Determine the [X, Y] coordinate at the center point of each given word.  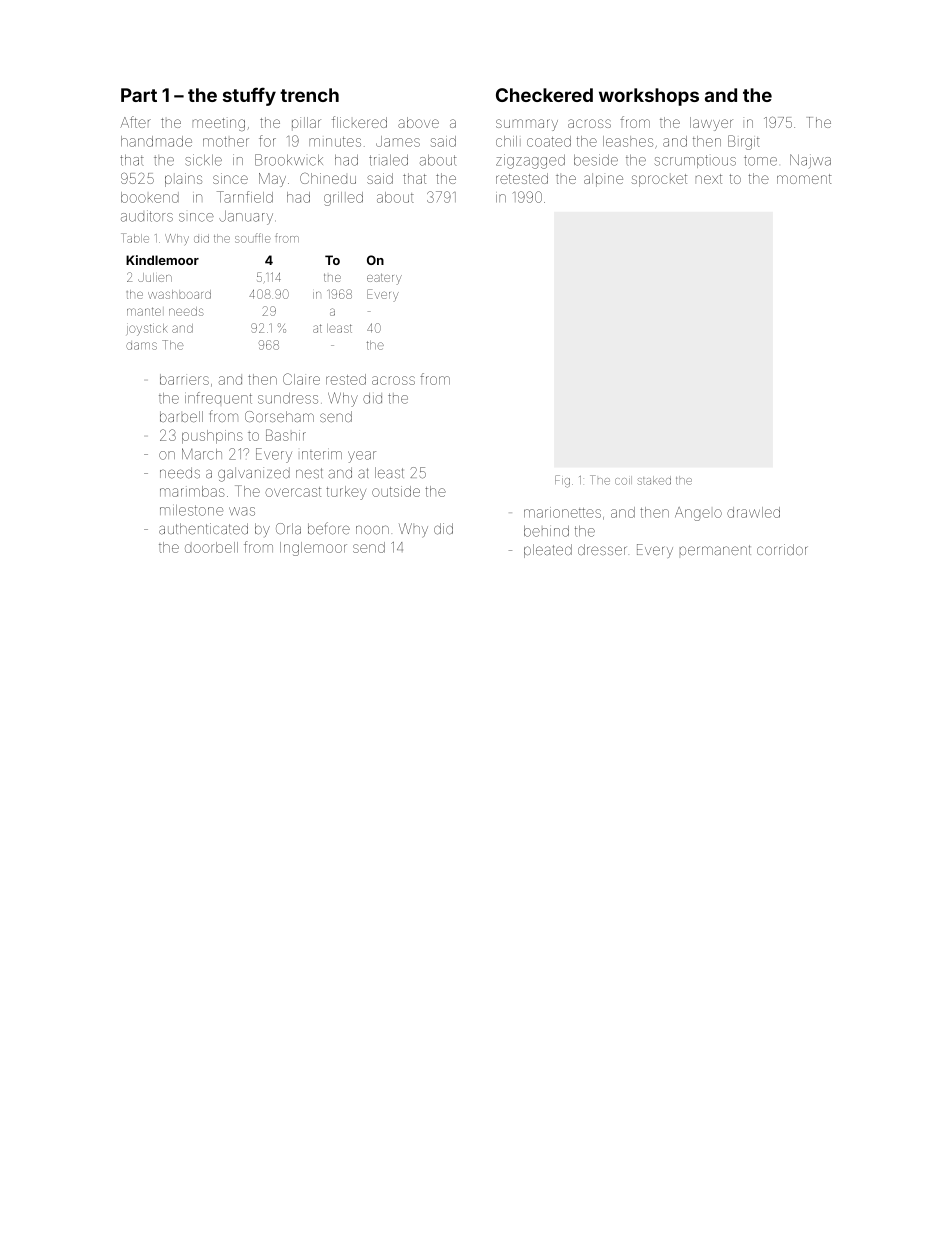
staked [654, 480]
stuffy [249, 96]
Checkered [544, 95]
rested [346, 379]
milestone [191, 510]
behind [546, 531]
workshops [649, 97]
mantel [144, 311]
